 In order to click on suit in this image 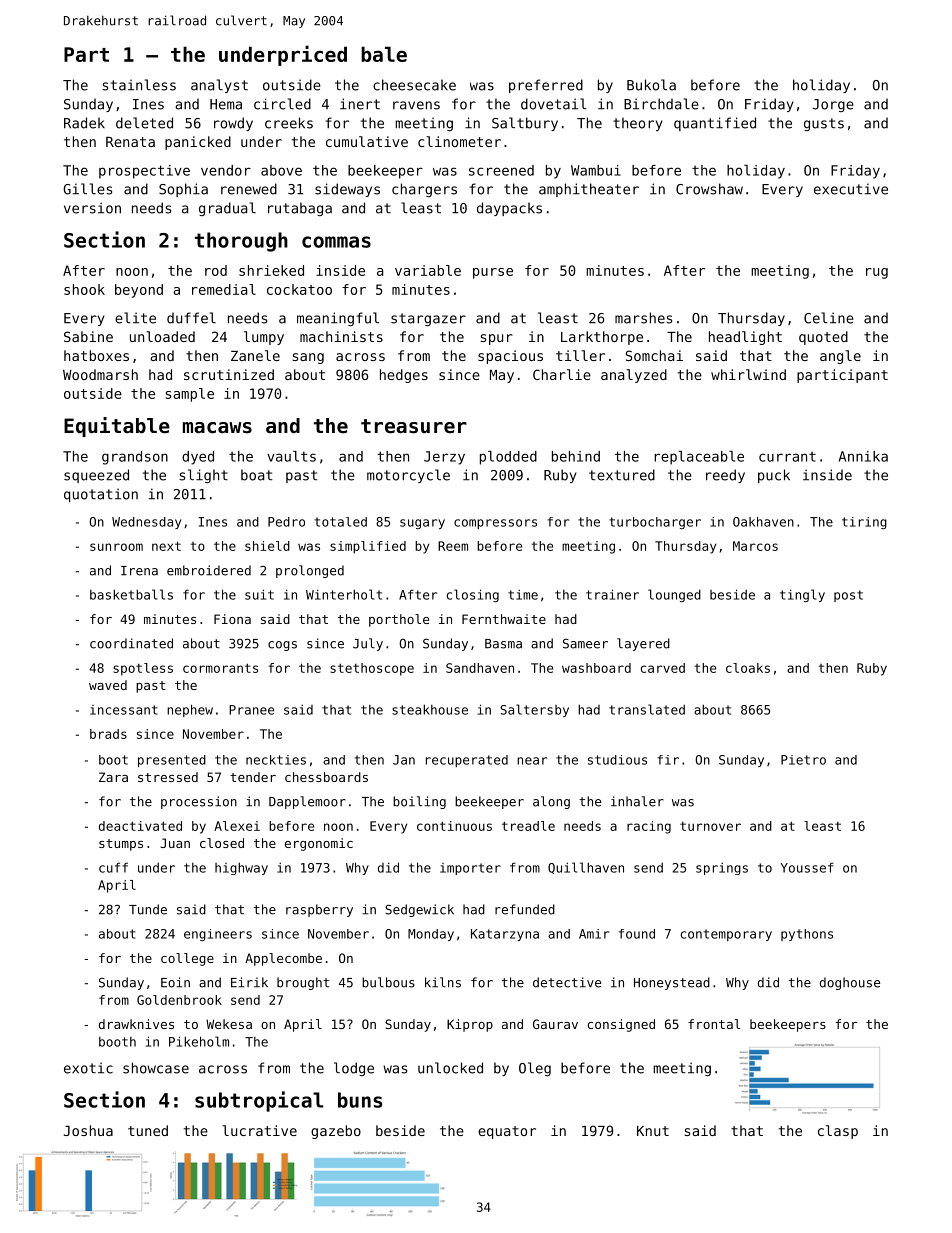, I will do `click(259, 594)`.
